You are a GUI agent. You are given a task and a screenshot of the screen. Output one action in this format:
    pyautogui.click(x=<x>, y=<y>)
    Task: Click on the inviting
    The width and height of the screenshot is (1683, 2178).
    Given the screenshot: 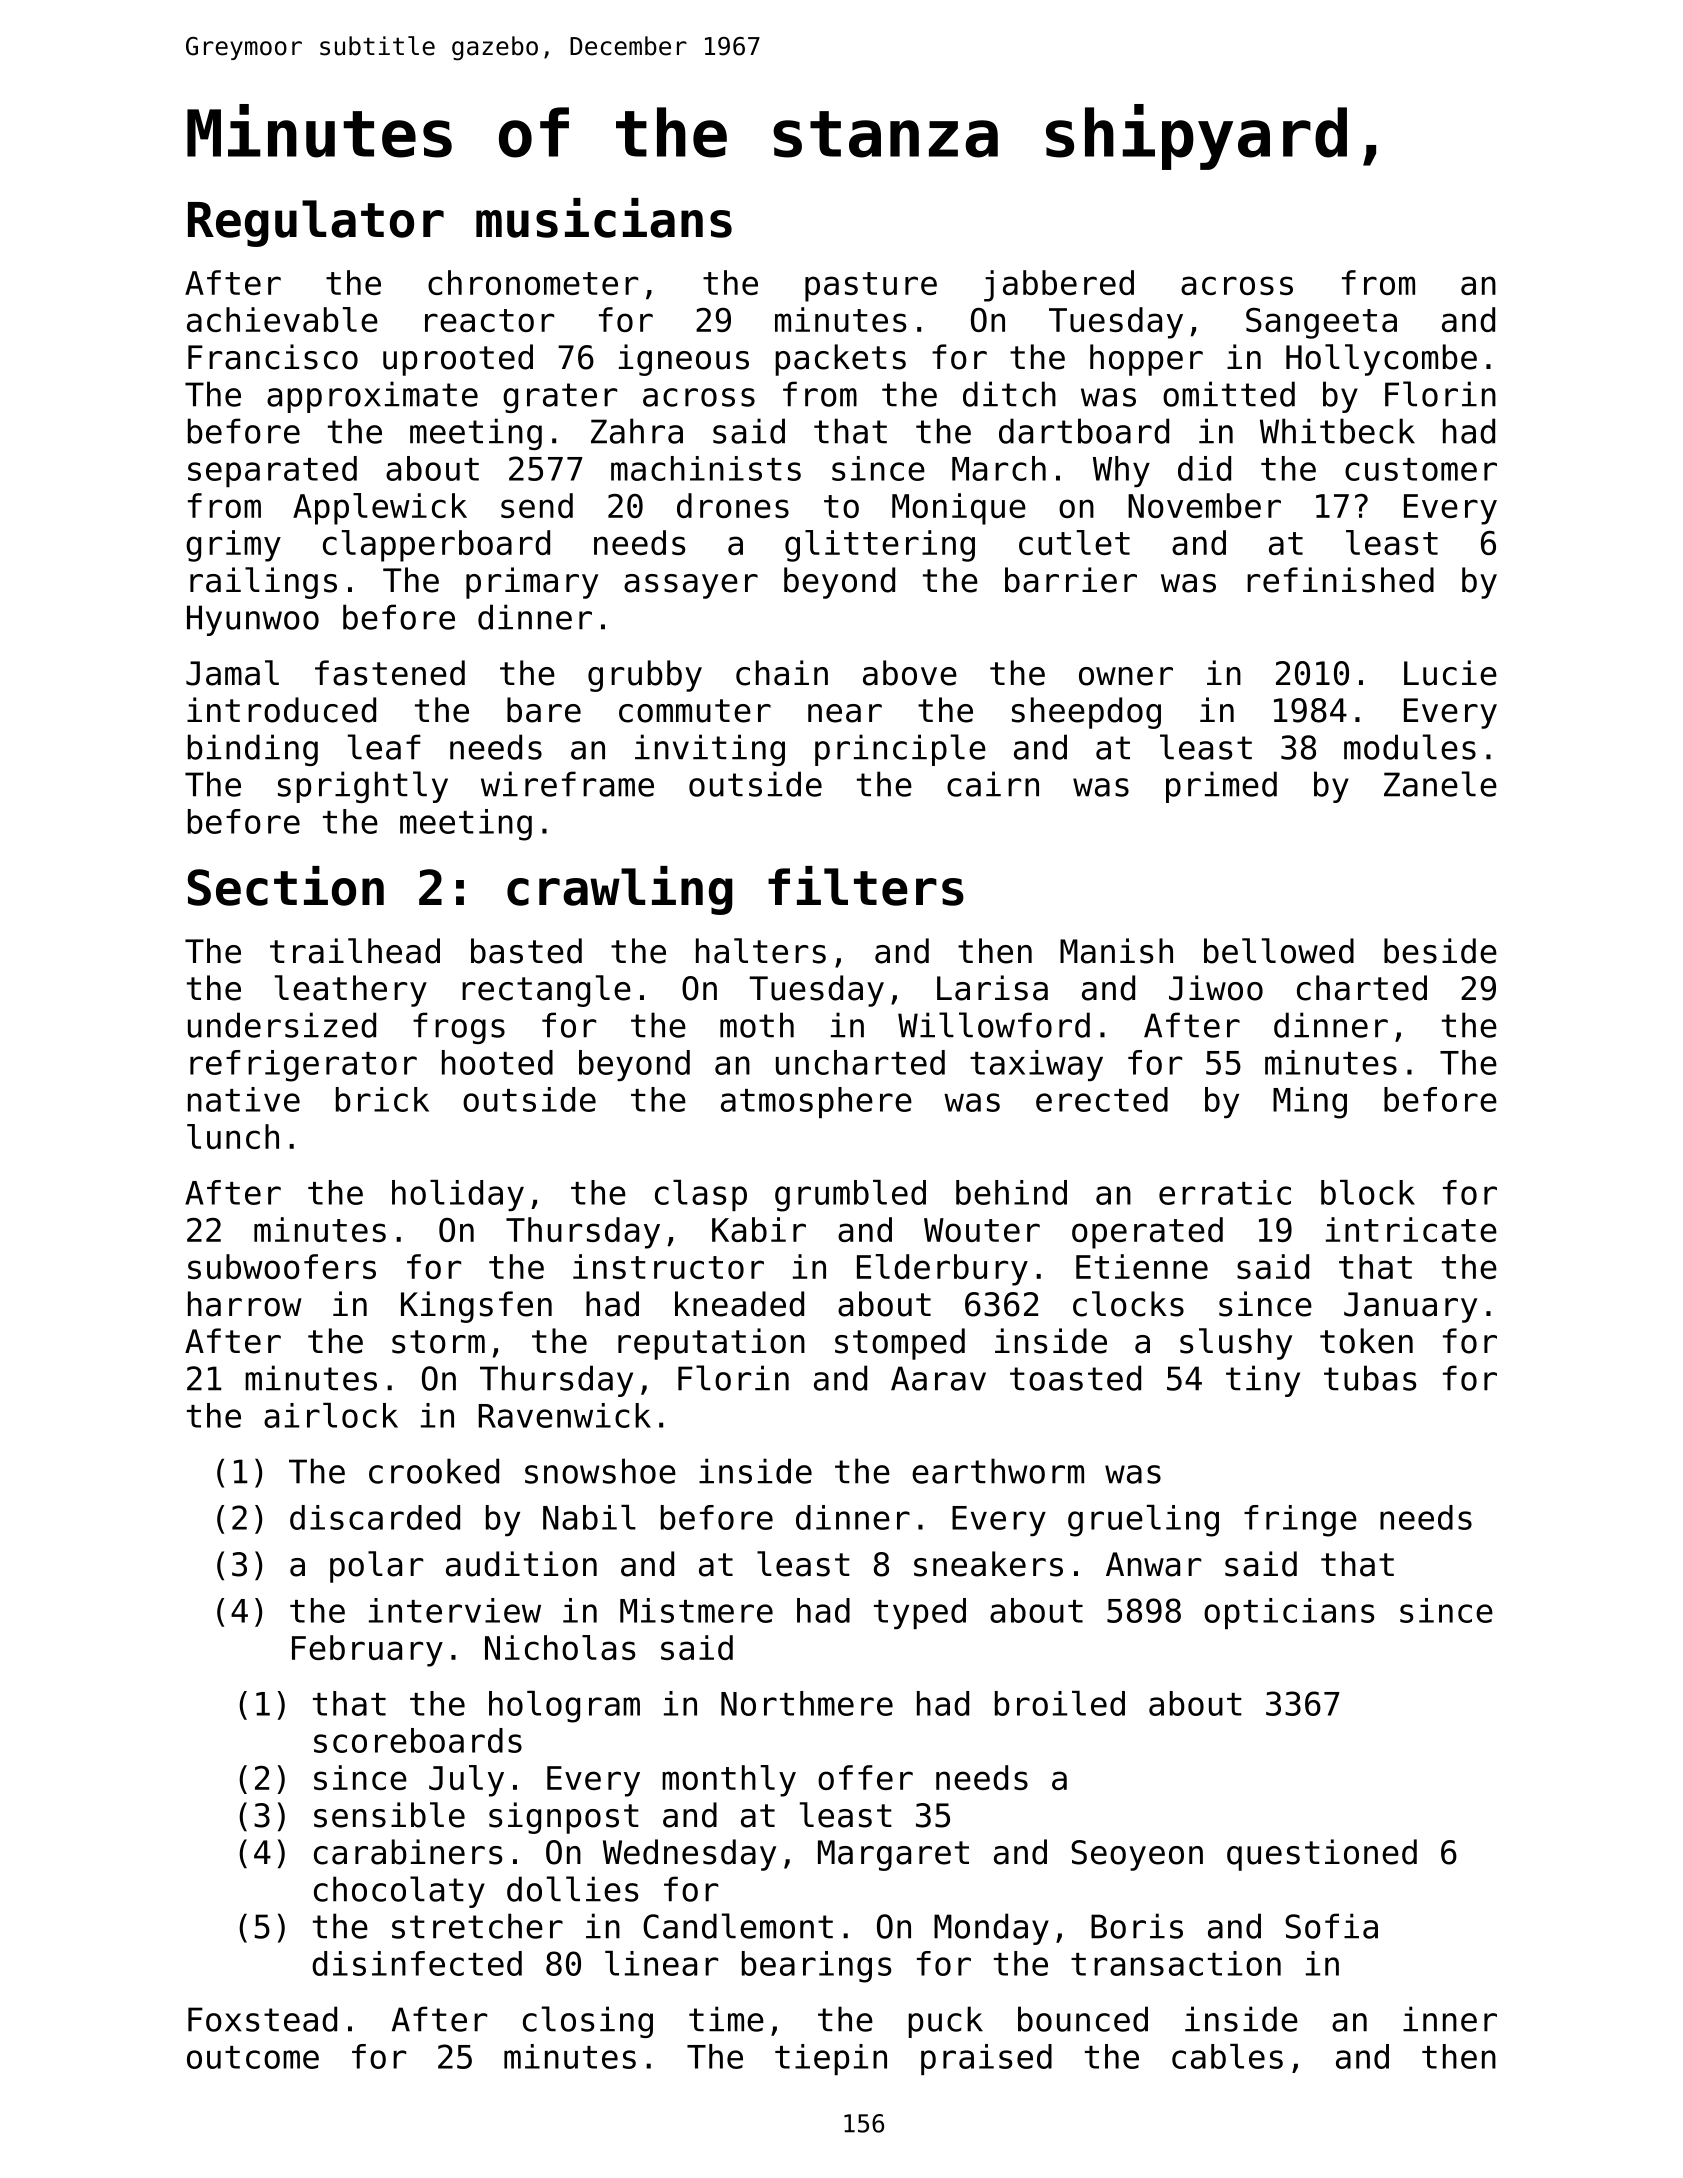 What is the action you would take?
    pyautogui.click(x=710, y=750)
